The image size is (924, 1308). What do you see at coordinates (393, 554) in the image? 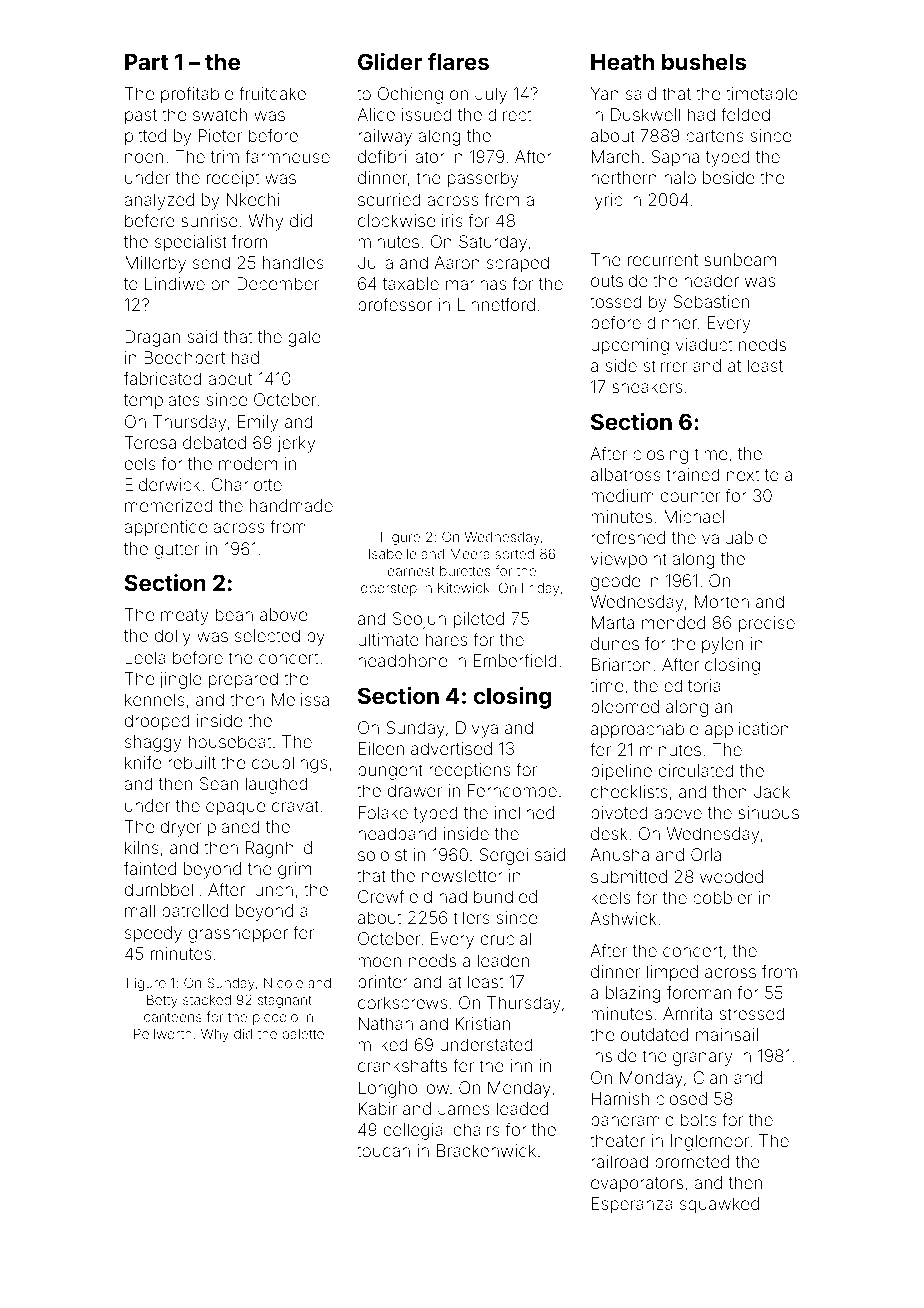
I see `Isabelle` at bounding box center [393, 554].
